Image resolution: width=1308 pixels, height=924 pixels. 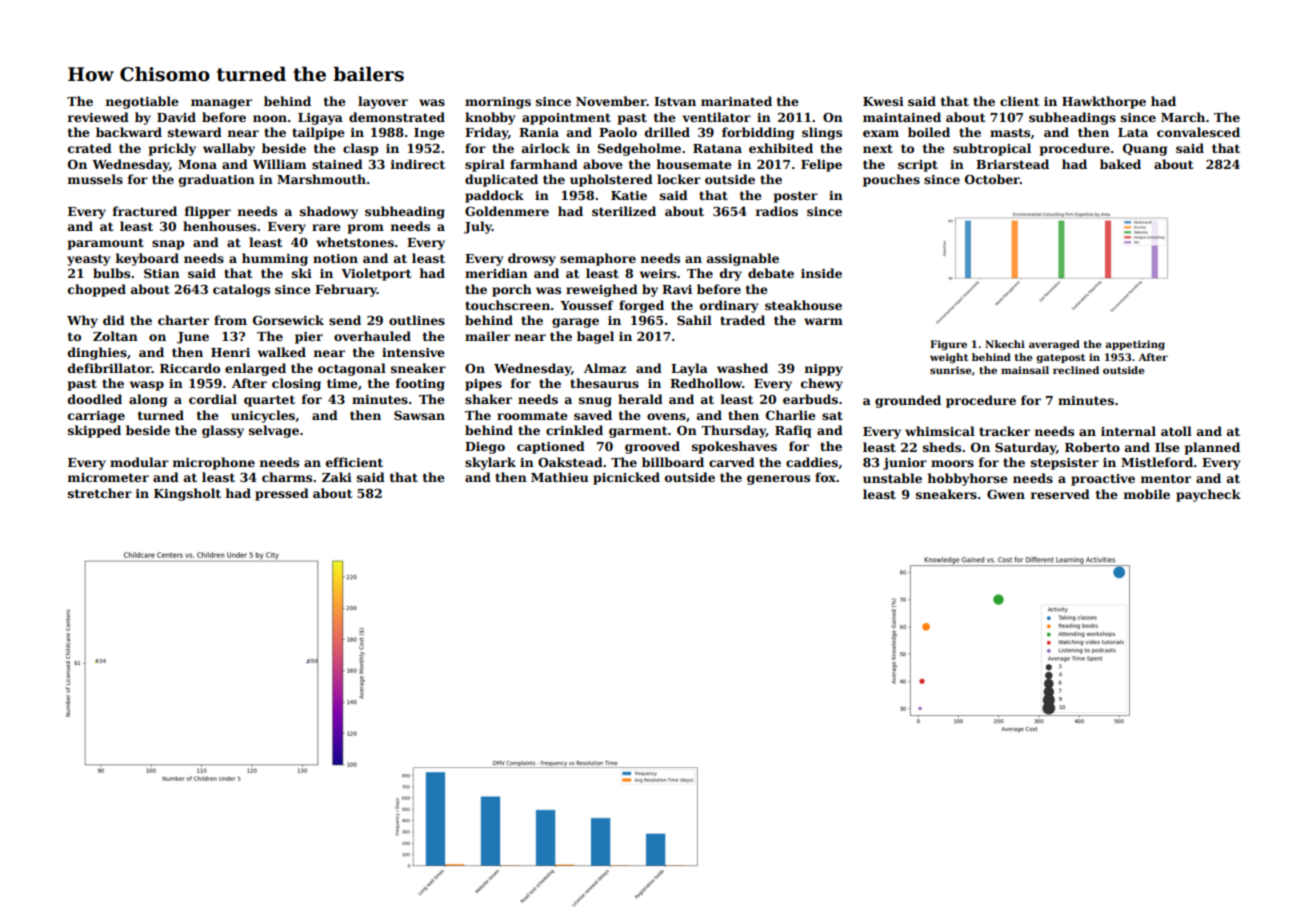 I want to click on manager, so click(x=221, y=104).
